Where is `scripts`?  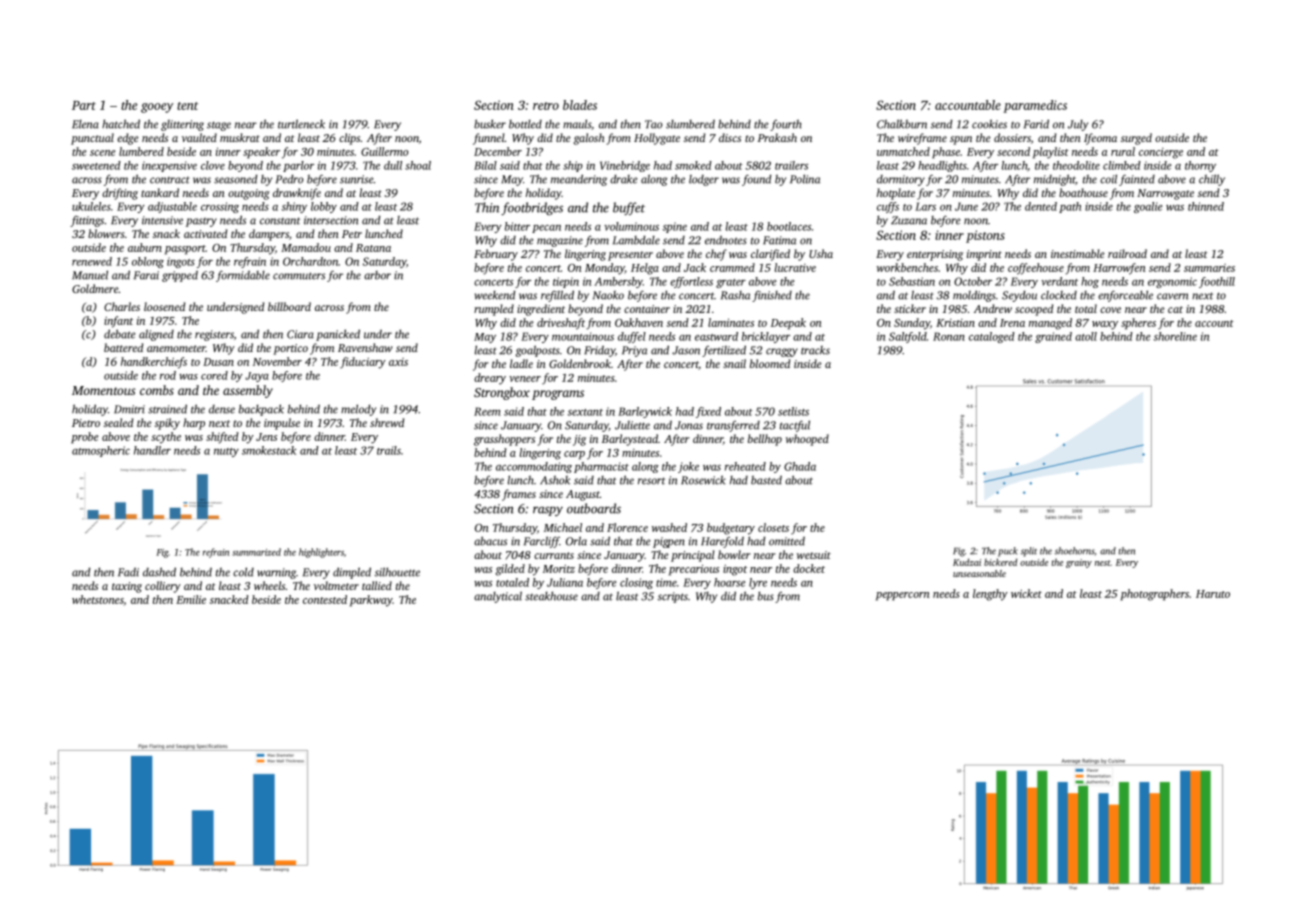 scripts is located at coordinates (673, 597).
